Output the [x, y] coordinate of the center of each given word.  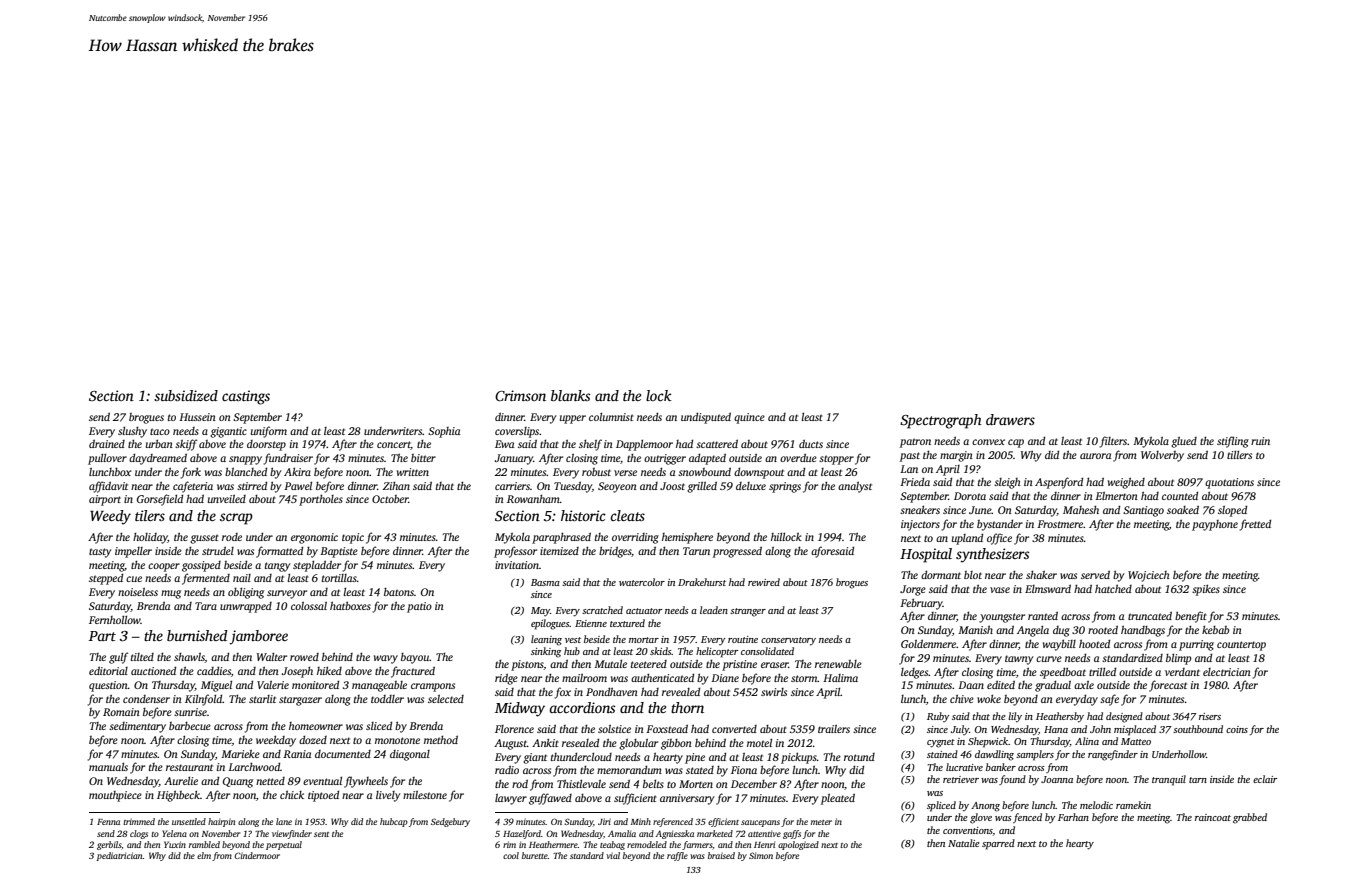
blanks [570, 395]
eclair [1265, 779]
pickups [799, 758]
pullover [107, 459]
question [108, 686]
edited [1001, 685]
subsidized [186, 395]
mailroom [584, 678]
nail [242, 578]
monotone [397, 740]
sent [321, 834]
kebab [1215, 629]
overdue [798, 458]
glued [1184, 442]
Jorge [913, 590]
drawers [1010, 419]
